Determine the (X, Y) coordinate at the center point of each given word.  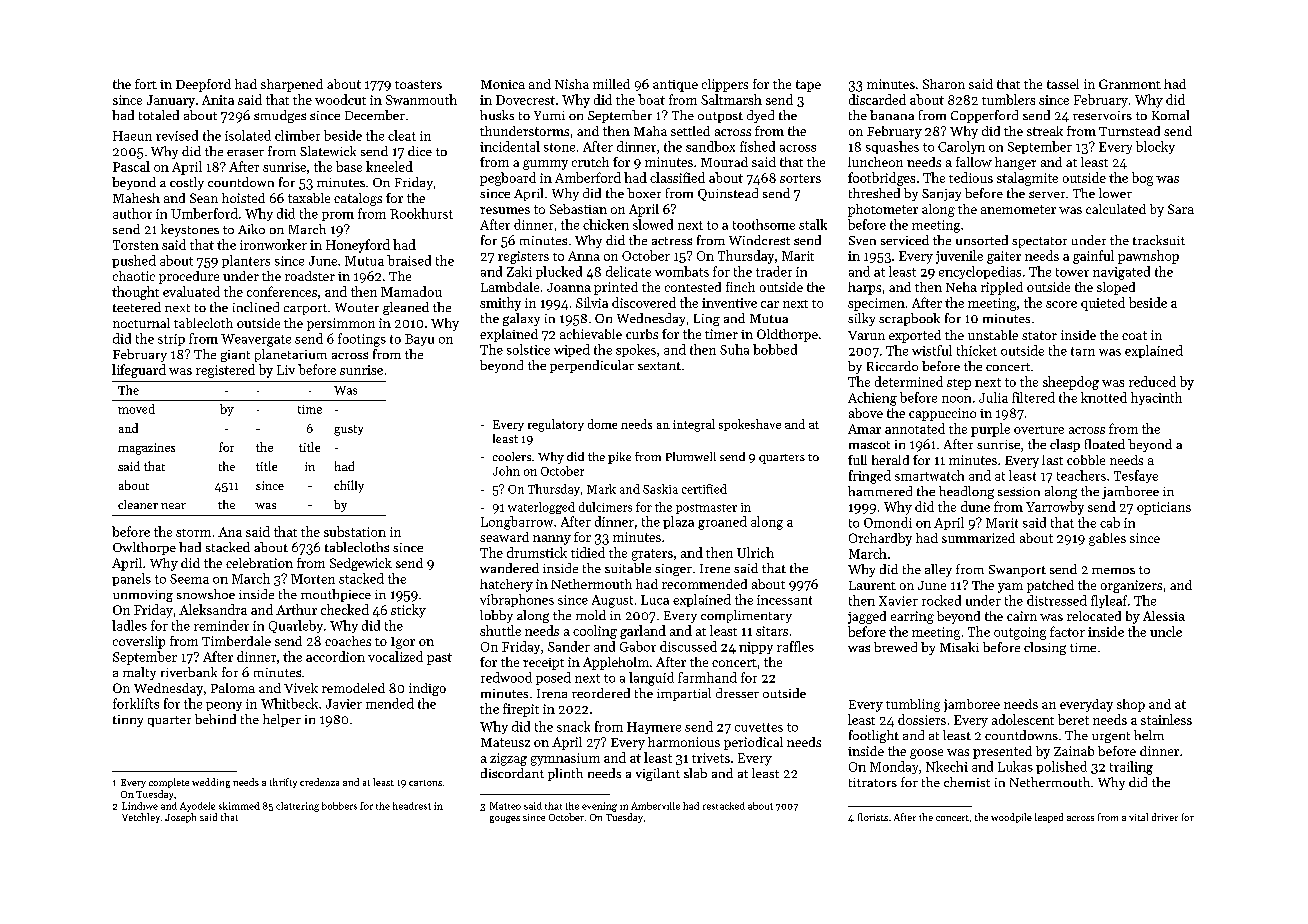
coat (1134, 335)
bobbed (775, 349)
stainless (1166, 719)
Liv (286, 370)
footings (362, 340)
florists (873, 817)
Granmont (1130, 84)
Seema (189, 579)
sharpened (292, 85)
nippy (756, 648)
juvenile (959, 257)
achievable (591, 334)
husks (497, 115)
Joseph (180, 818)
